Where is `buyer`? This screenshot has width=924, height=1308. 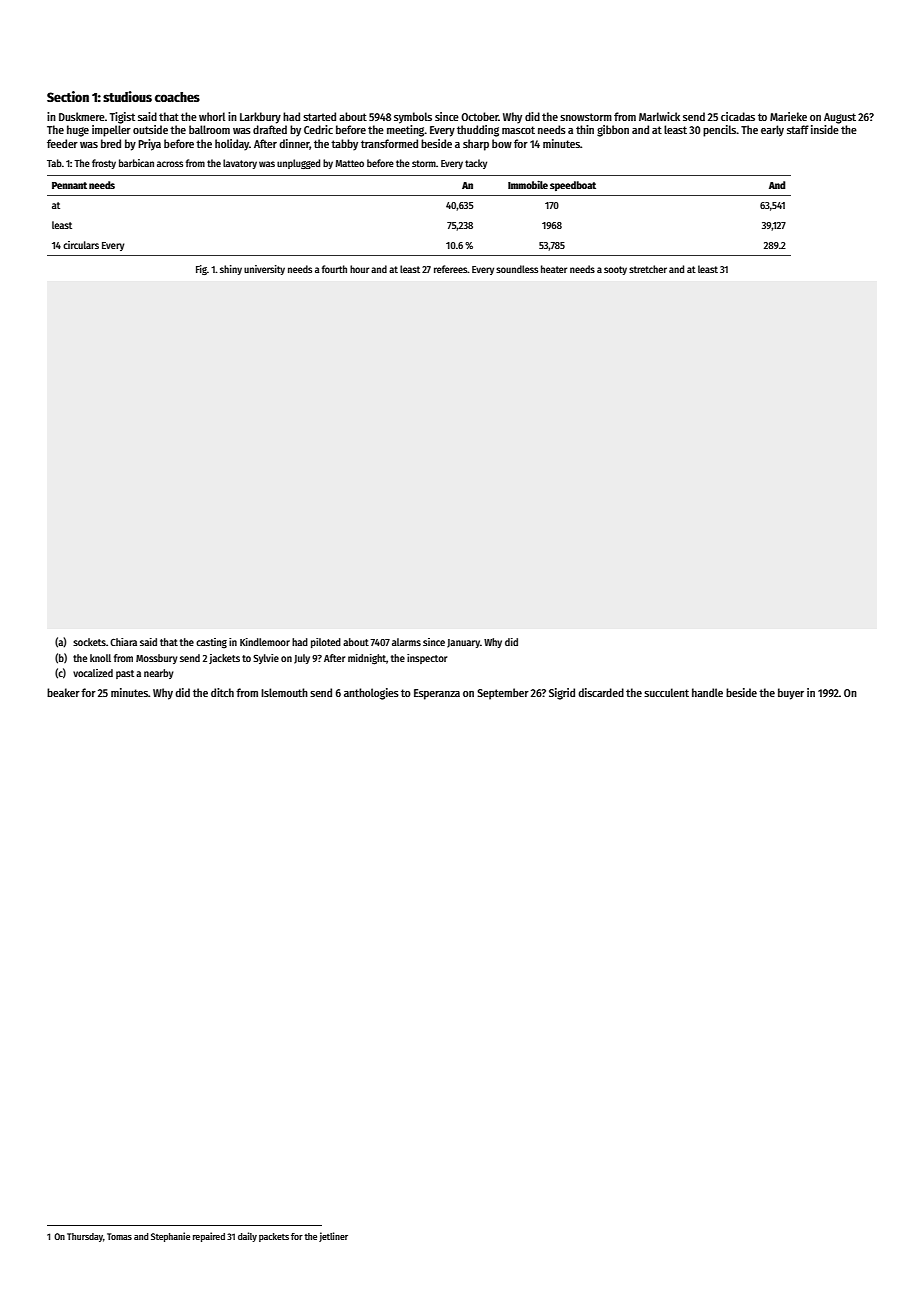 buyer is located at coordinates (791, 694).
